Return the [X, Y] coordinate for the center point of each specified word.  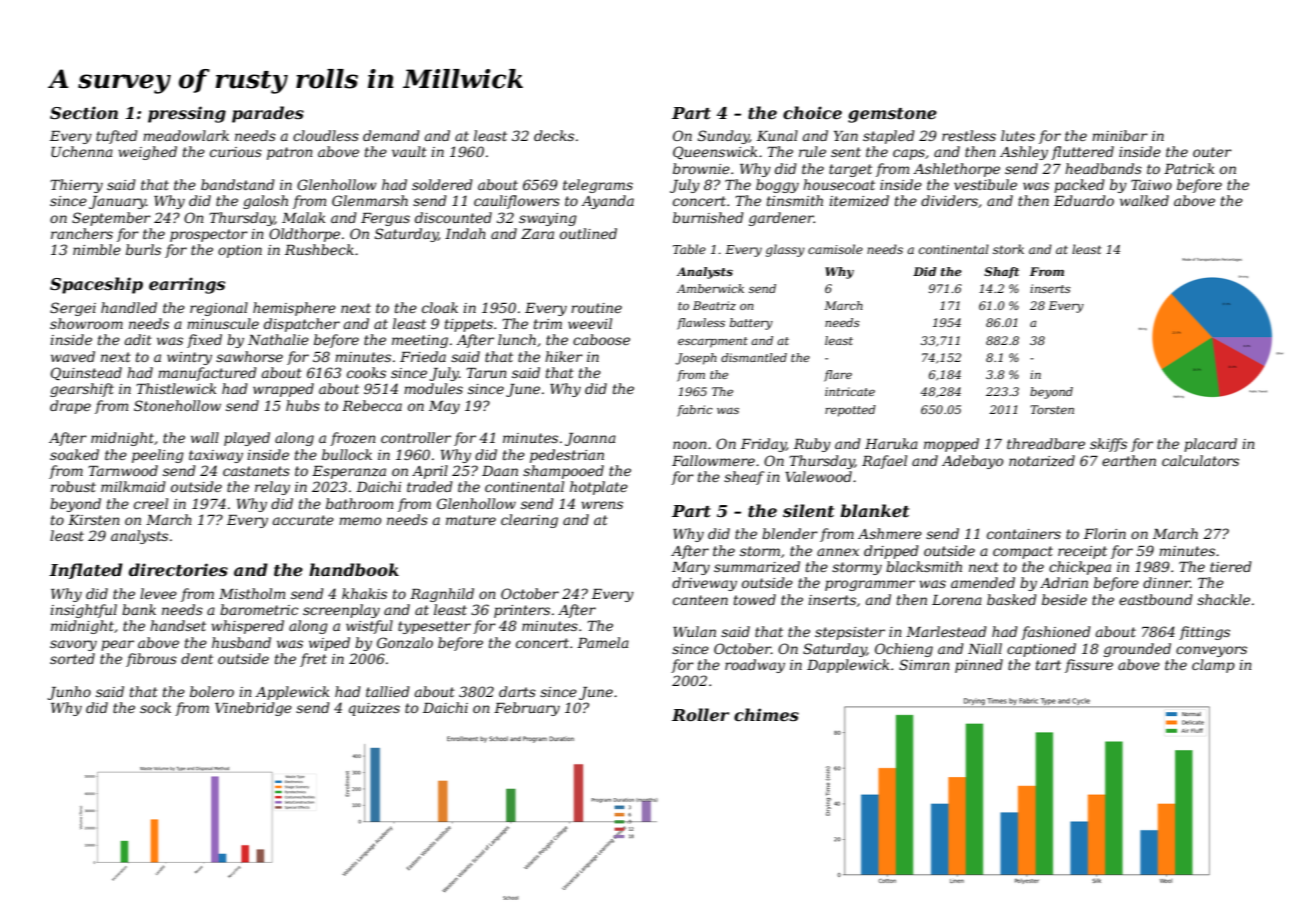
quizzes [374, 709]
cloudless [326, 135]
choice [812, 112]
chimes [766, 714]
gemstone [892, 115]
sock [155, 707]
